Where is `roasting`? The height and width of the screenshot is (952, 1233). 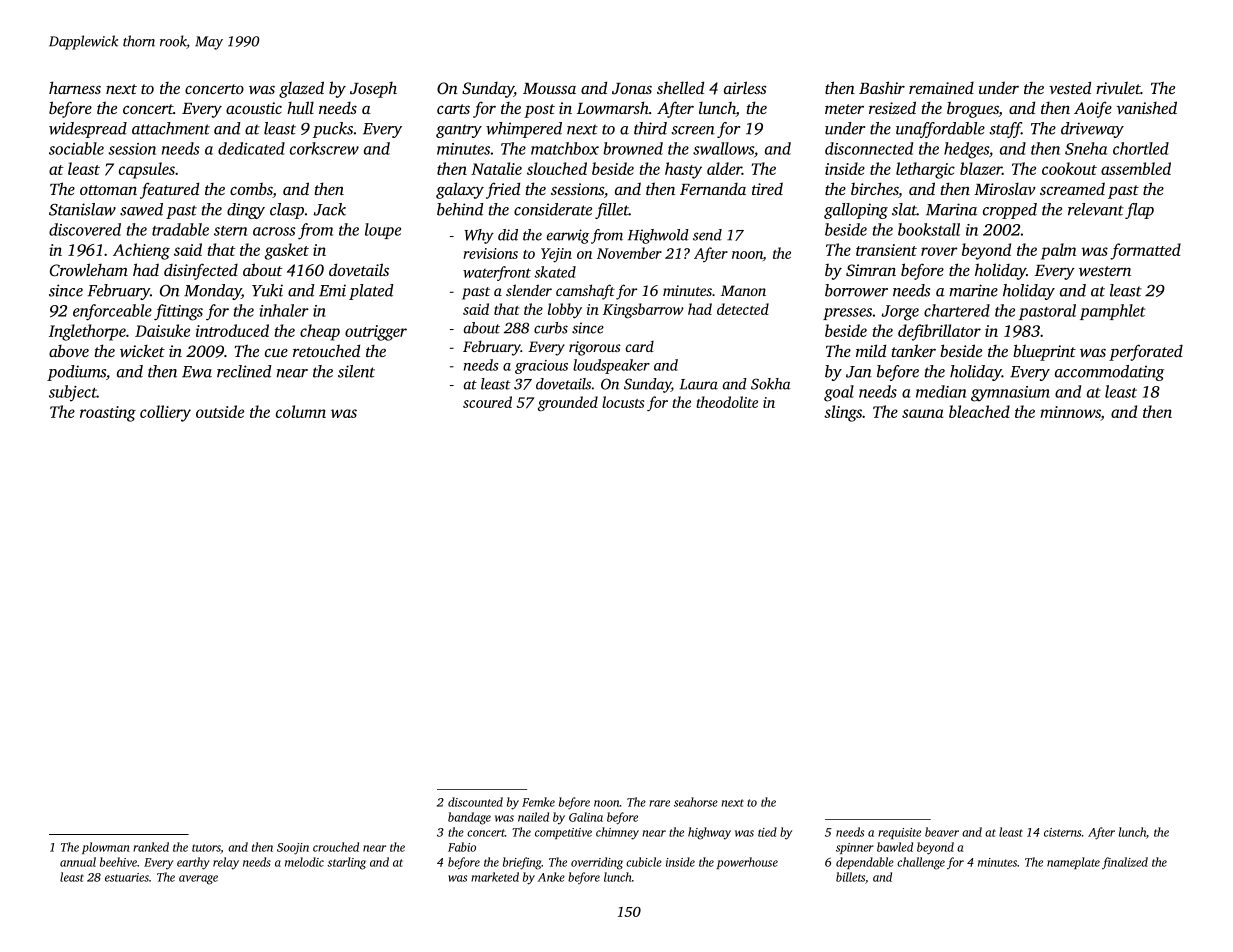 roasting is located at coordinates (108, 414).
